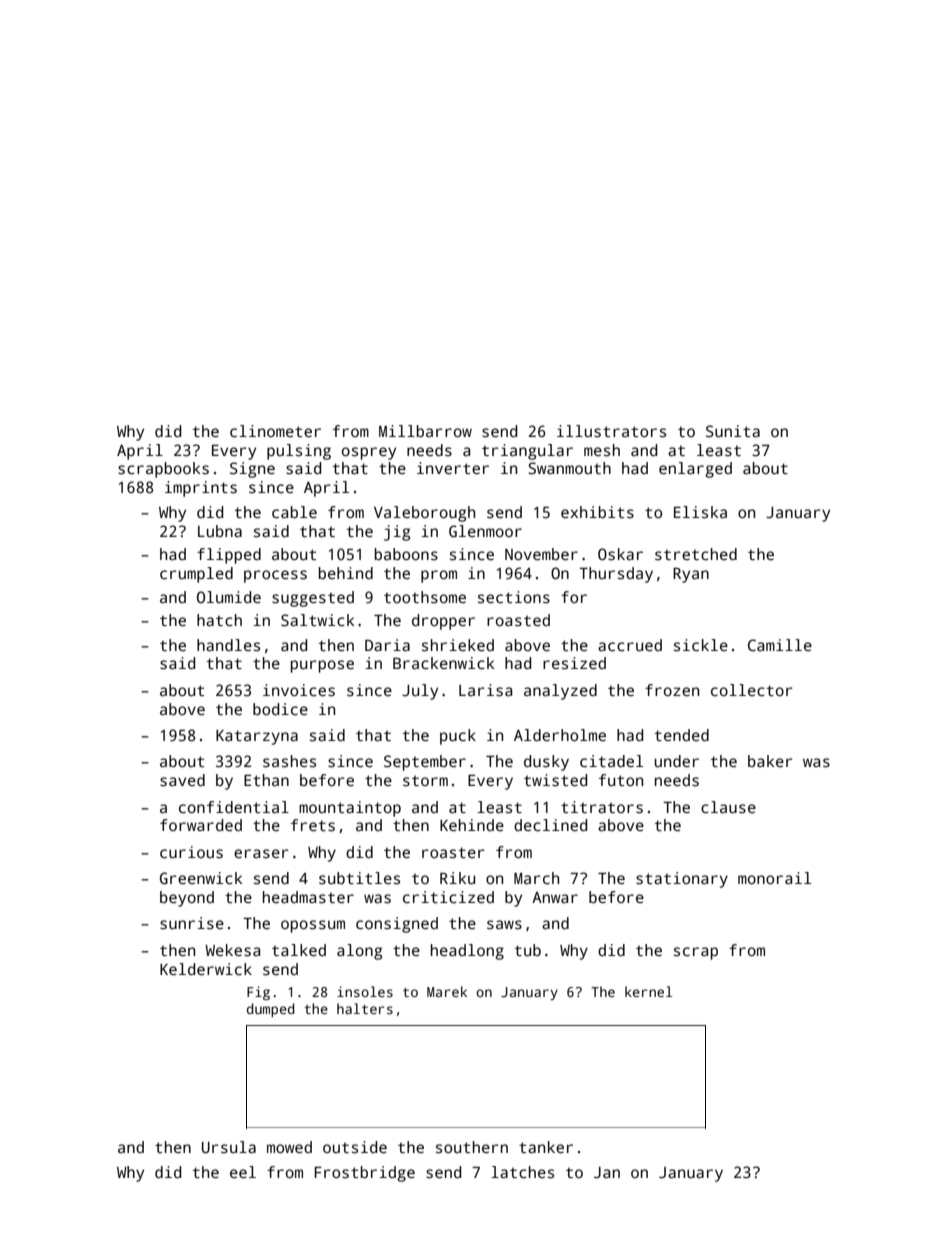 This document has width=952, height=1233. I want to click on inverter, so click(453, 468).
